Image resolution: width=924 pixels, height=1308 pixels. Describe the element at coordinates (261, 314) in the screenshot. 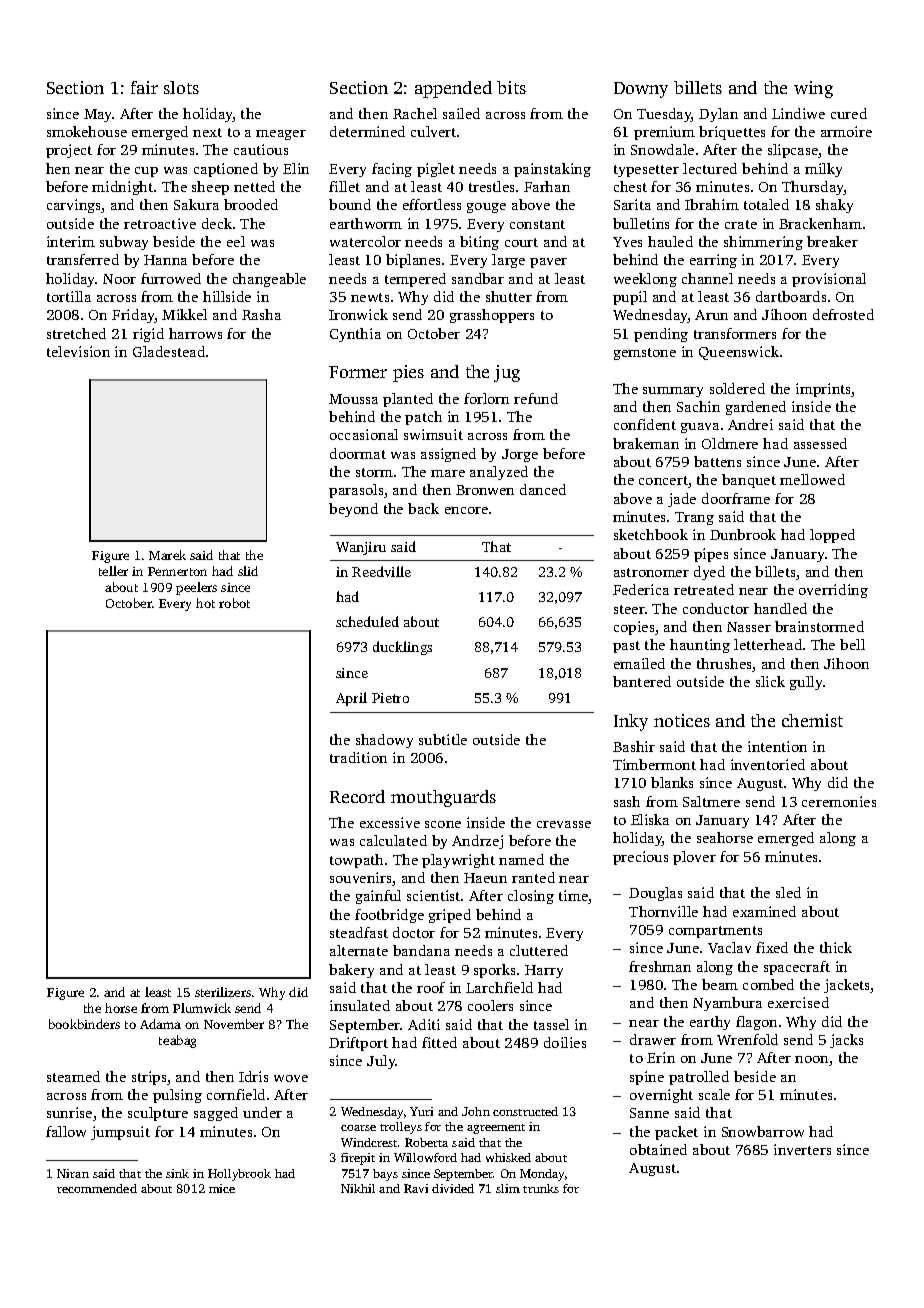

I see `Rasha` at that location.
